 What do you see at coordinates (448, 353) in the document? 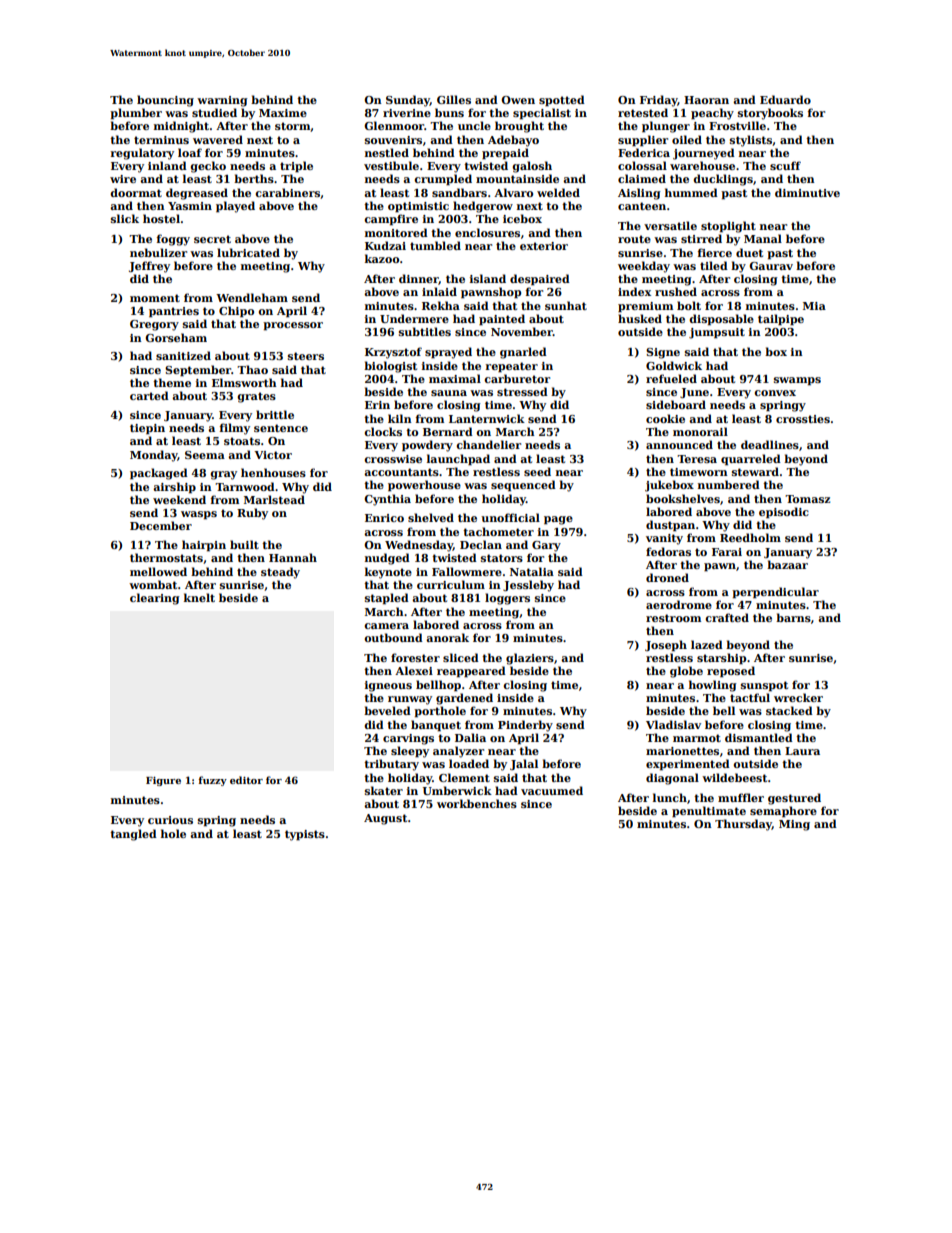
I see `sprayed` at bounding box center [448, 353].
